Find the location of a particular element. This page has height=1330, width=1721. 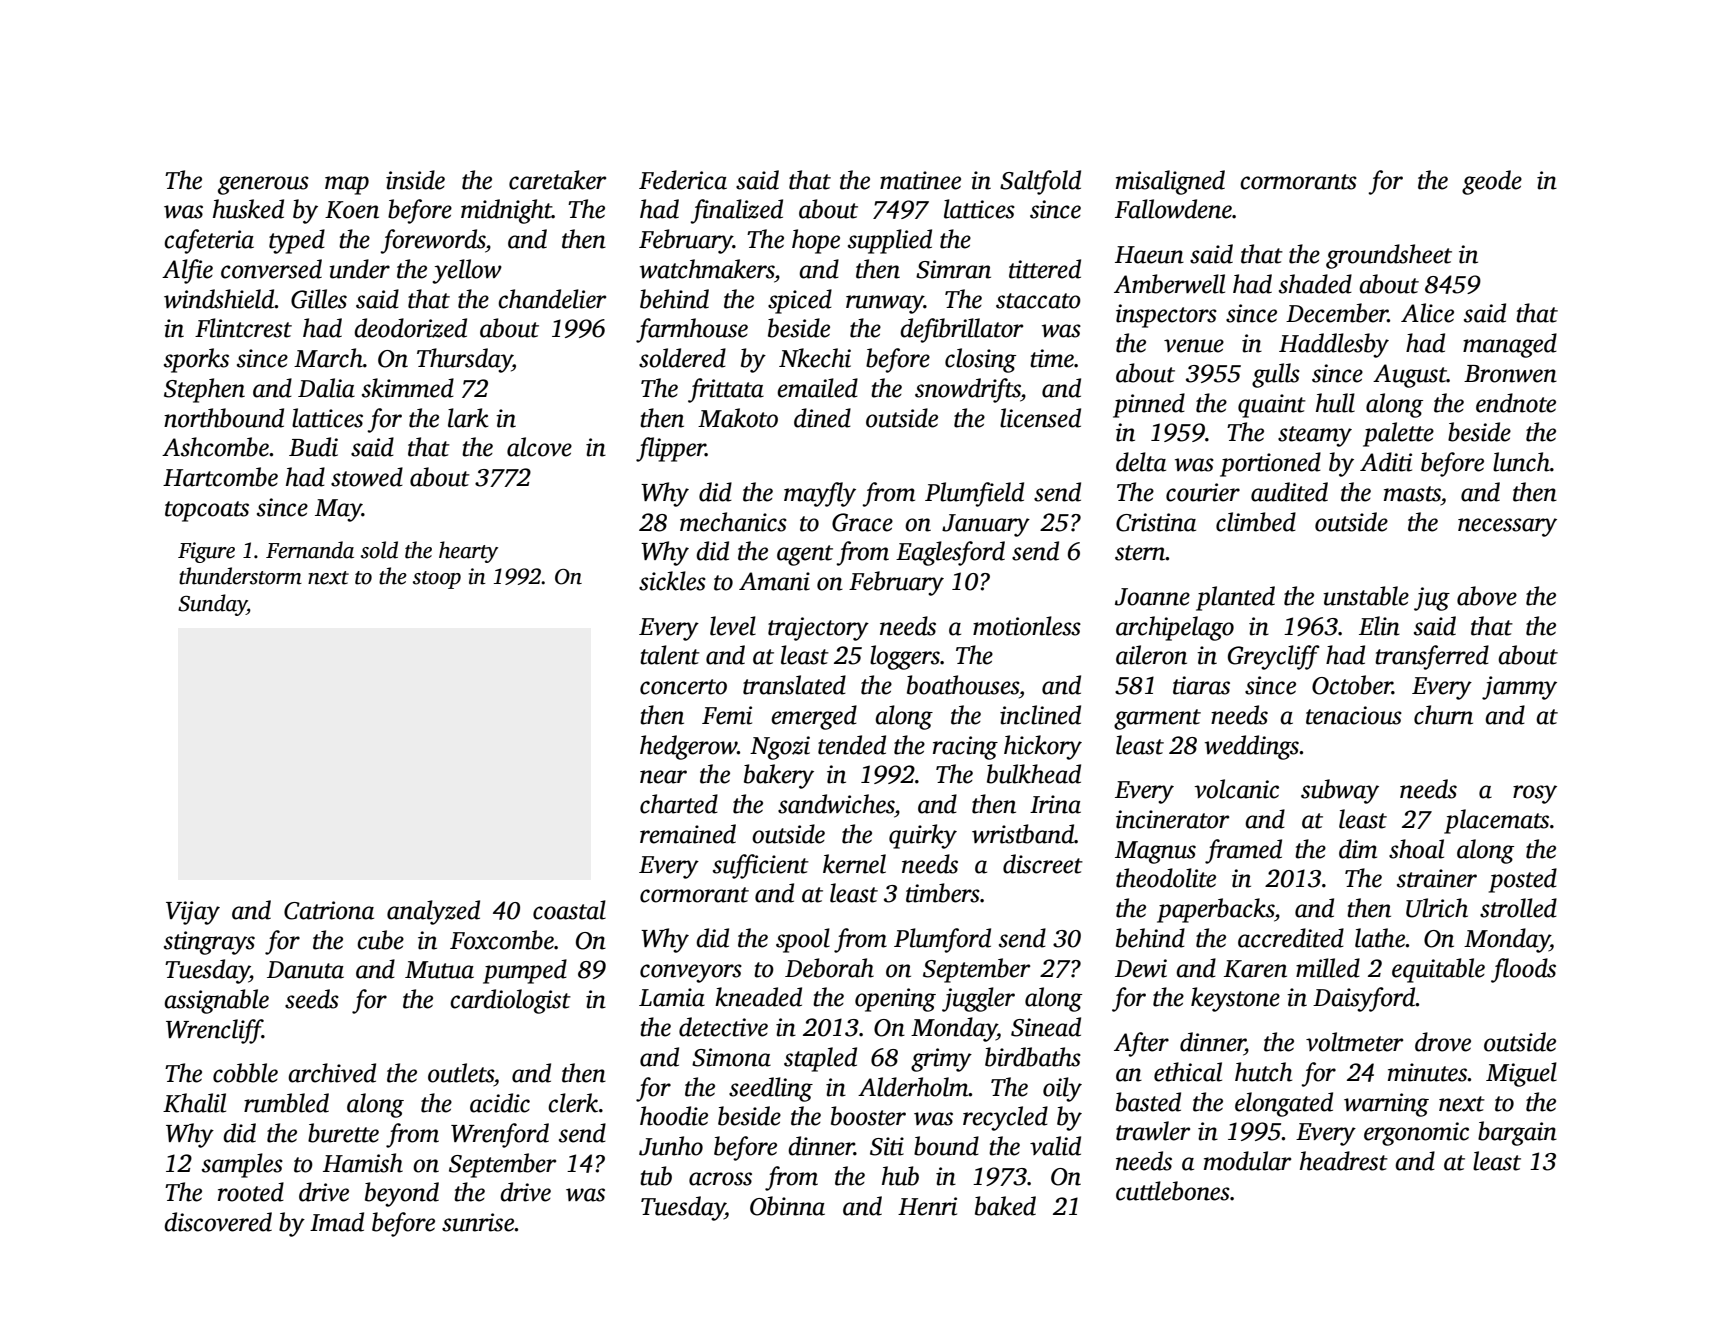

chandelier is located at coordinates (552, 299).
